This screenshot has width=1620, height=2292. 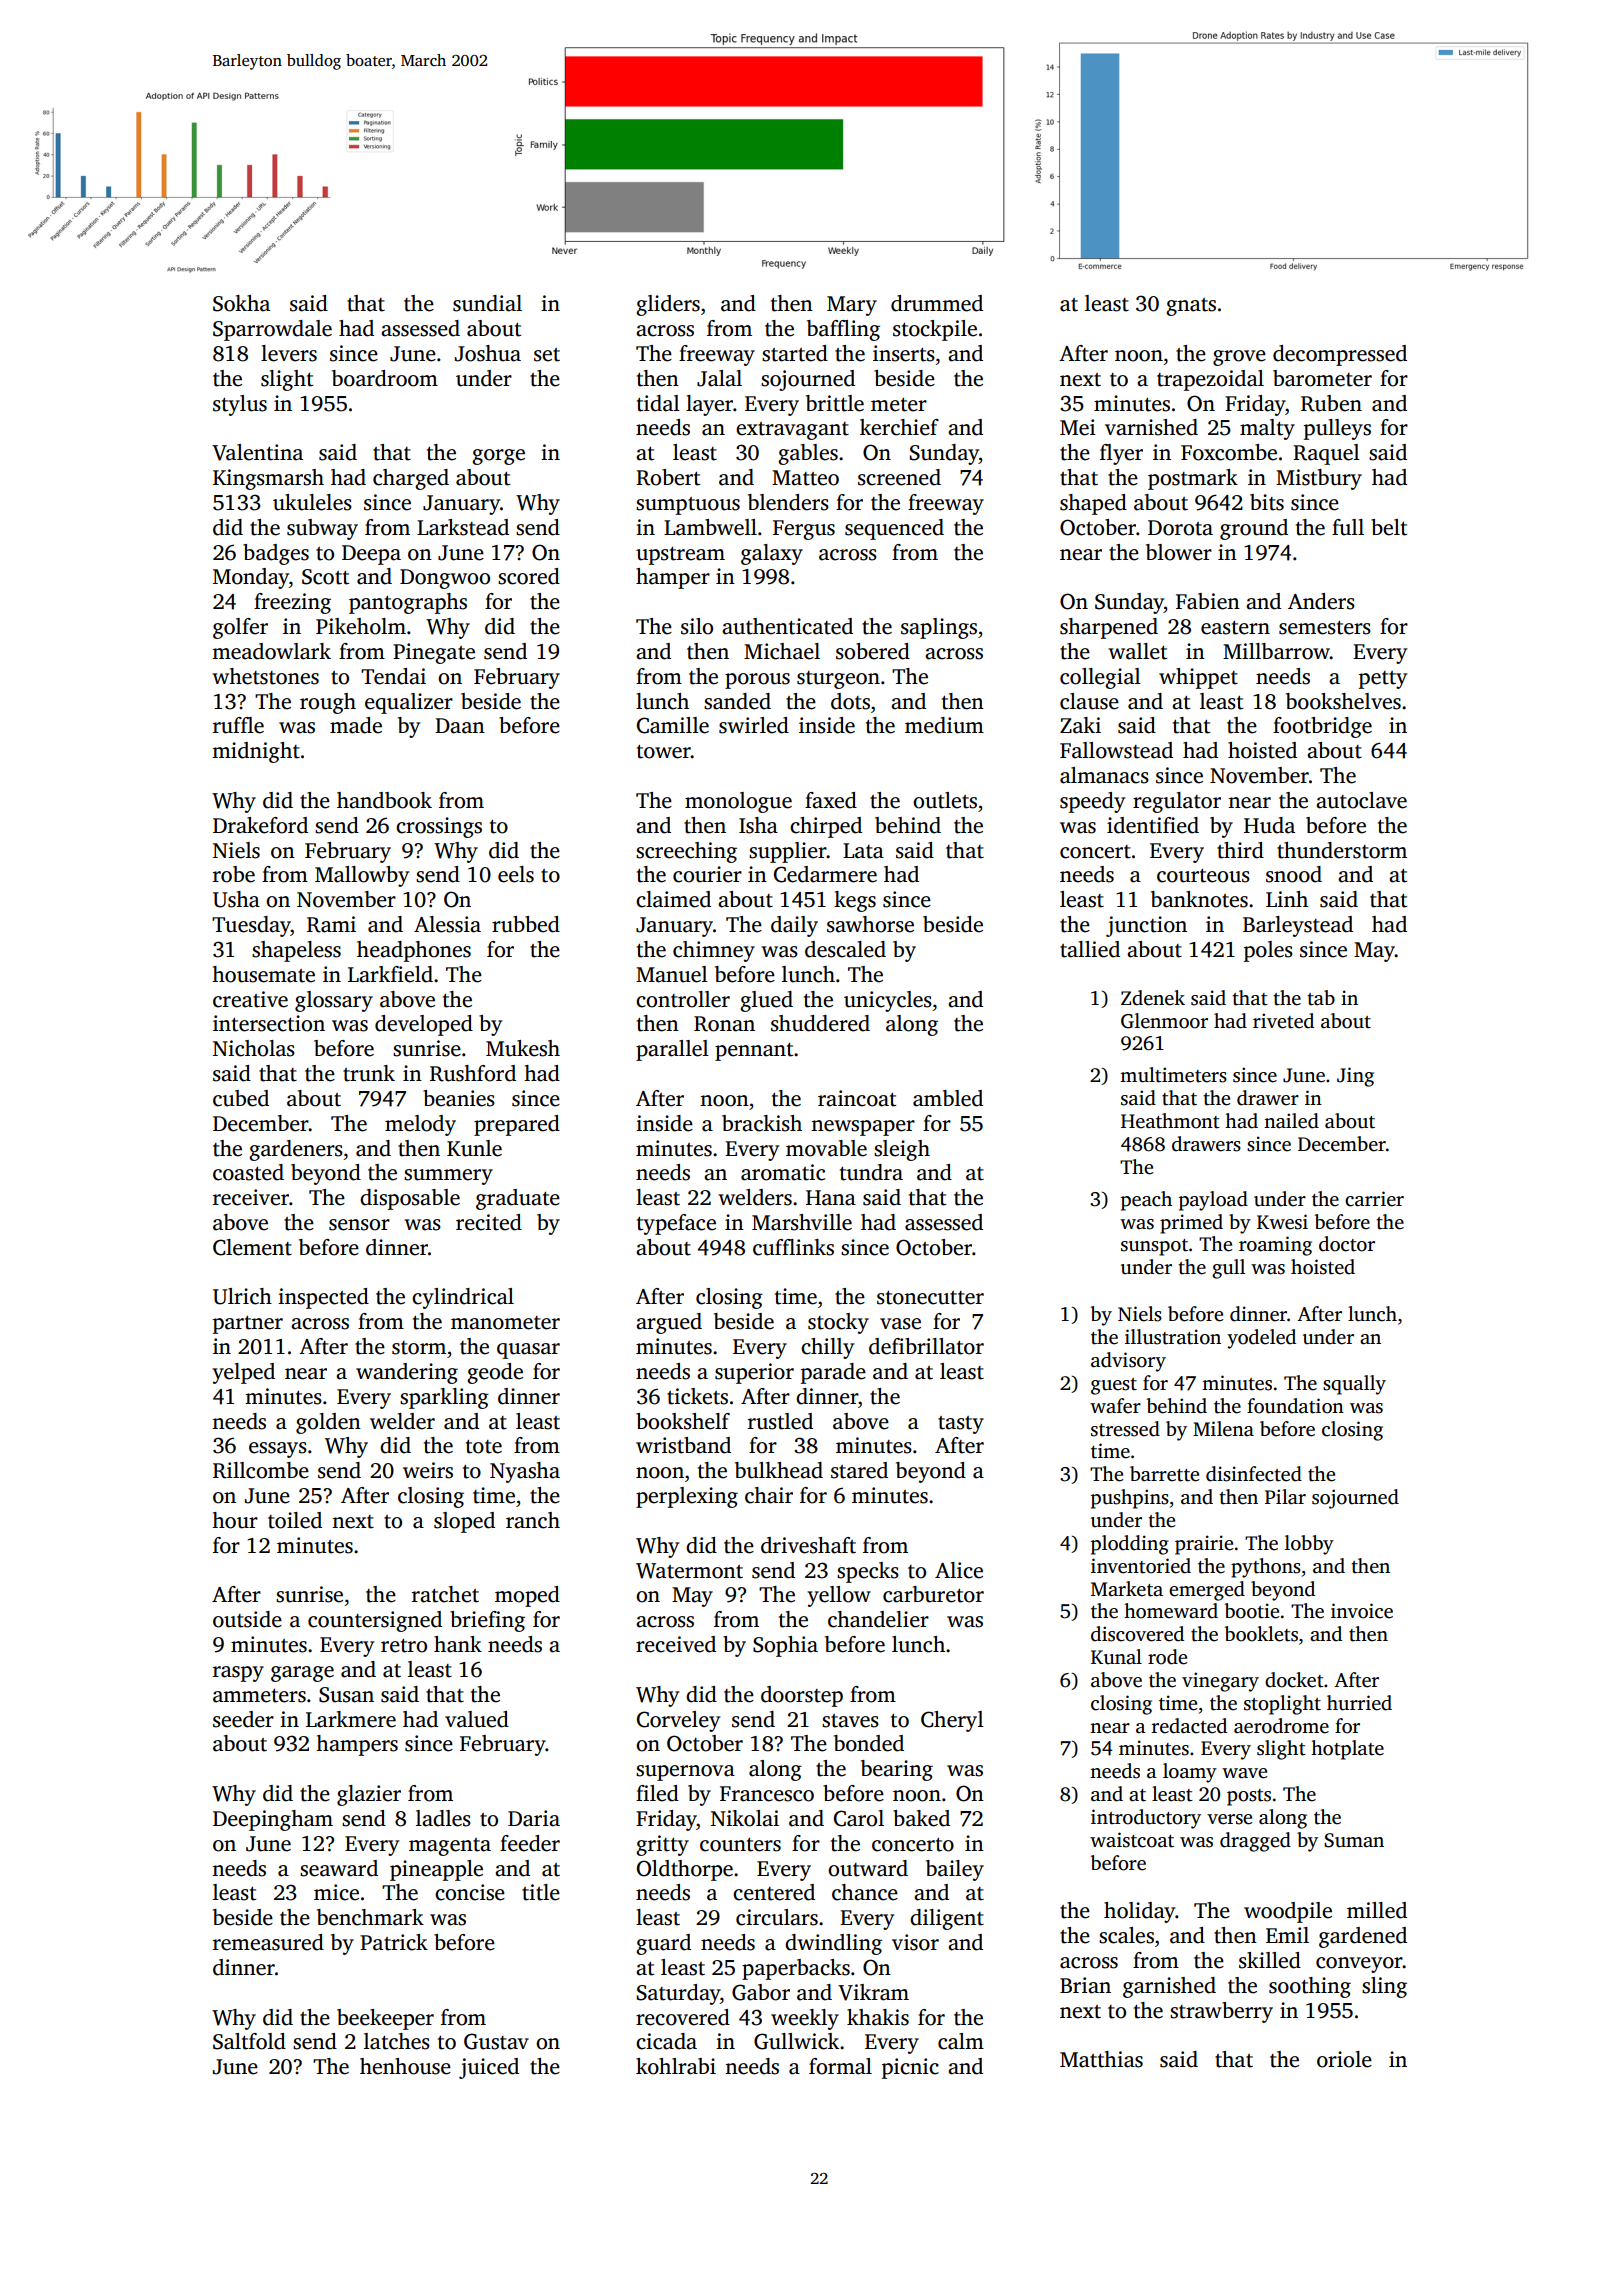 What do you see at coordinates (899, 427) in the screenshot?
I see `kerchief` at bounding box center [899, 427].
